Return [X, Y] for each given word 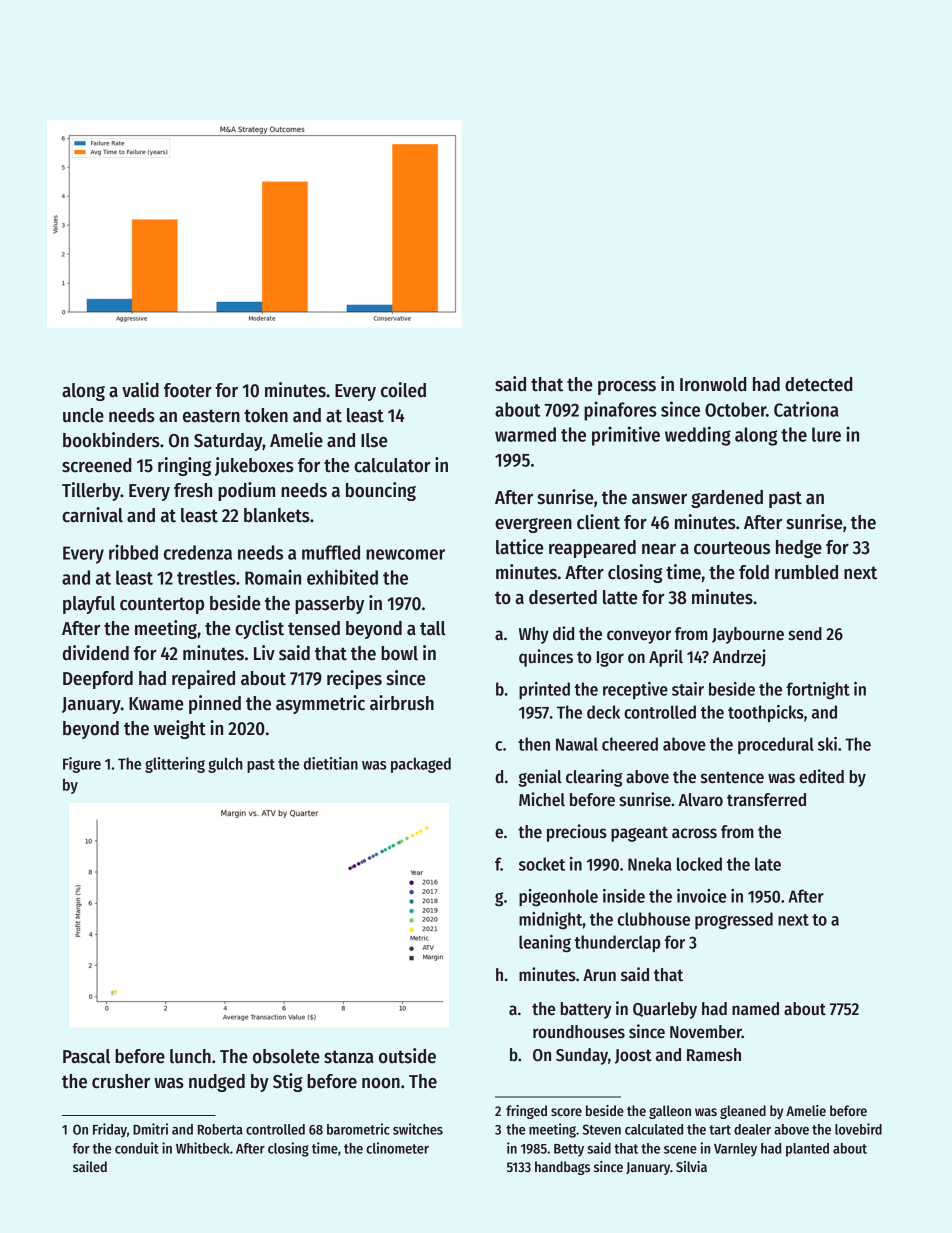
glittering [175, 765]
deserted [563, 597]
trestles [206, 577]
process [627, 388]
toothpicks [766, 713]
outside [407, 1056]
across [694, 833]
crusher [121, 1081]
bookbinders [111, 440]
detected [818, 384]
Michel [542, 799]
